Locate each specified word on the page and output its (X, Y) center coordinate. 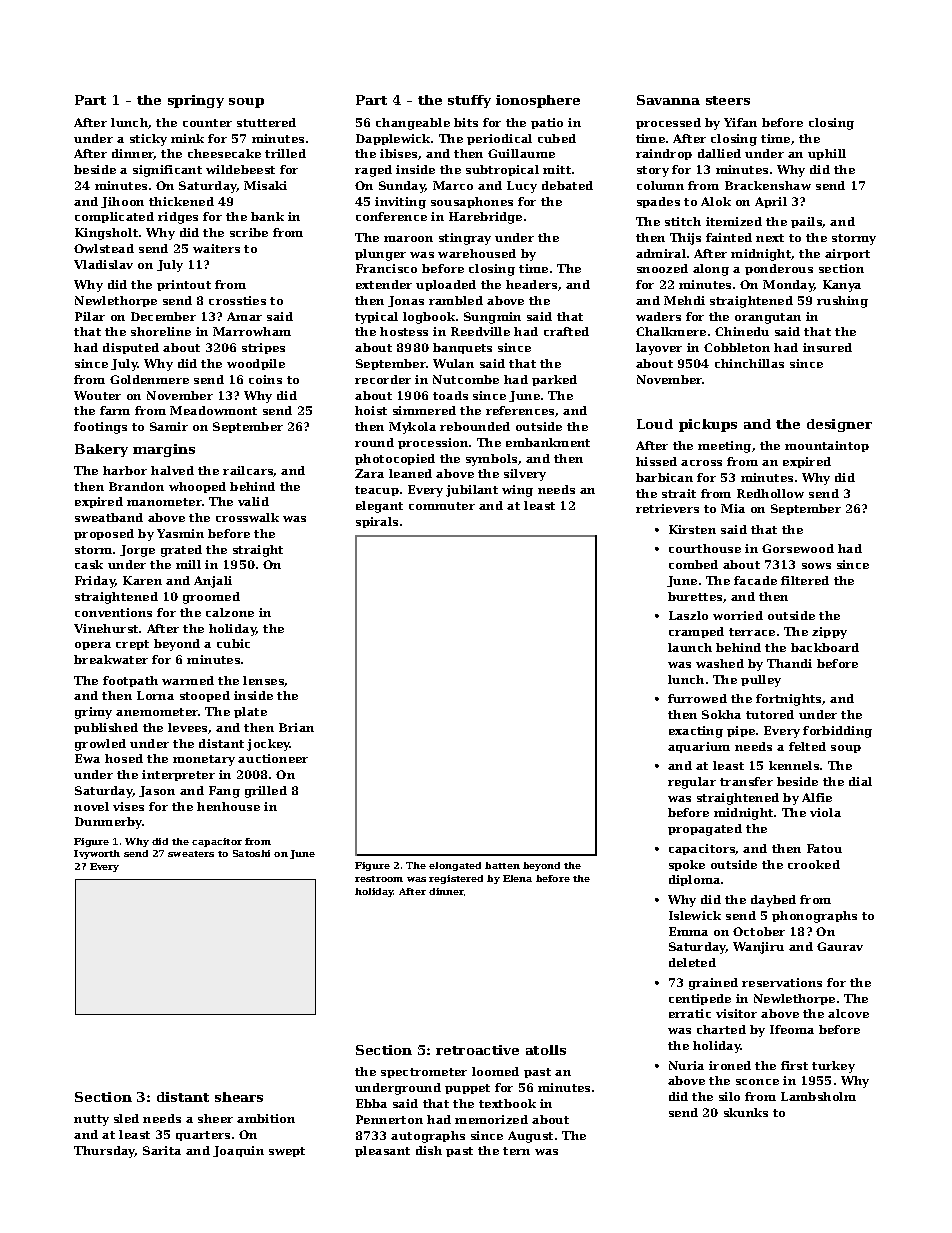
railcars (248, 471)
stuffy (469, 101)
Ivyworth (97, 854)
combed (693, 564)
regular (692, 783)
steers (728, 100)
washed (720, 663)
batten (502, 865)
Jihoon (122, 202)
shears (239, 1097)
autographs (428, 1137)
